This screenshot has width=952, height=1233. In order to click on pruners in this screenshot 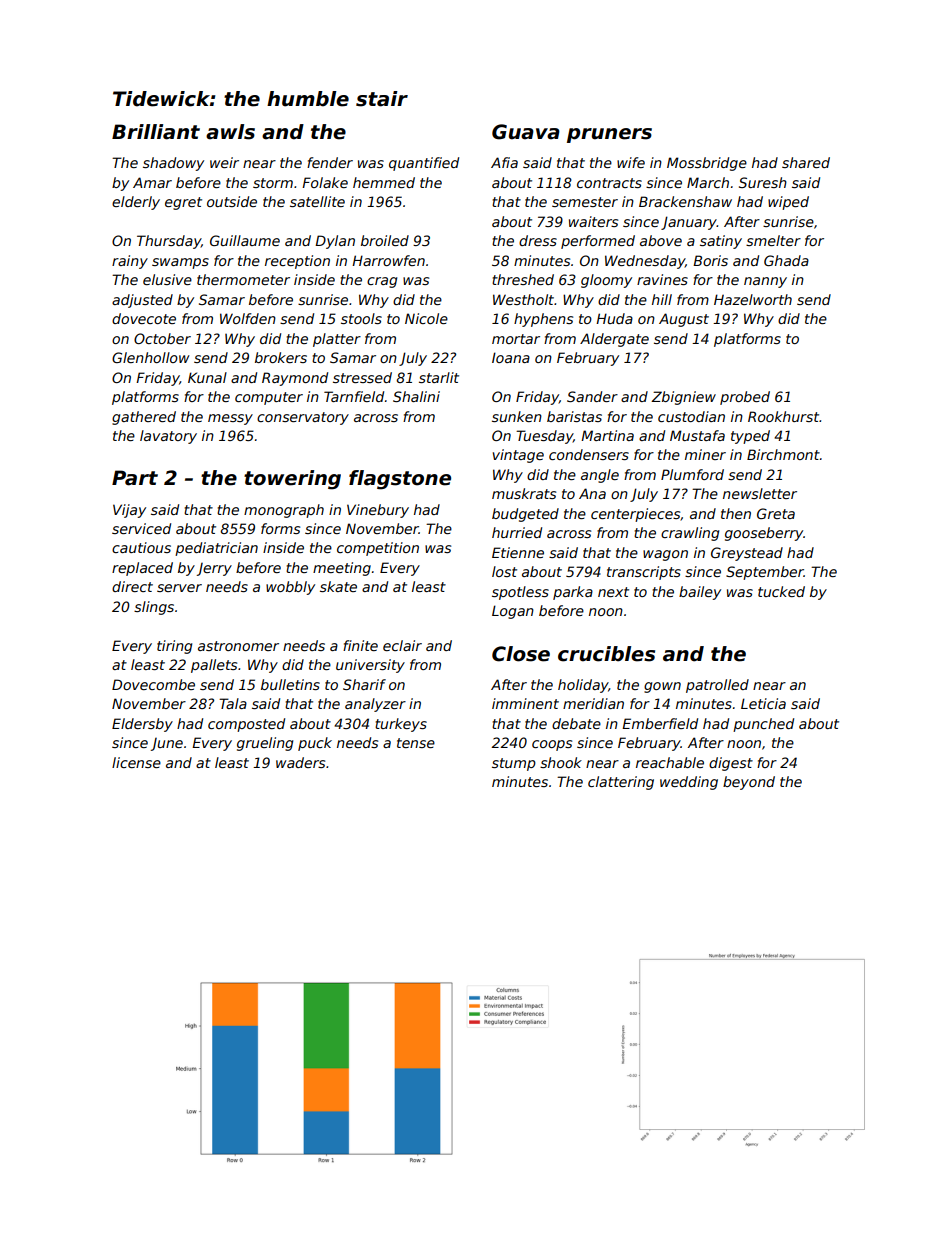, I will do `click(609, 135)`.
